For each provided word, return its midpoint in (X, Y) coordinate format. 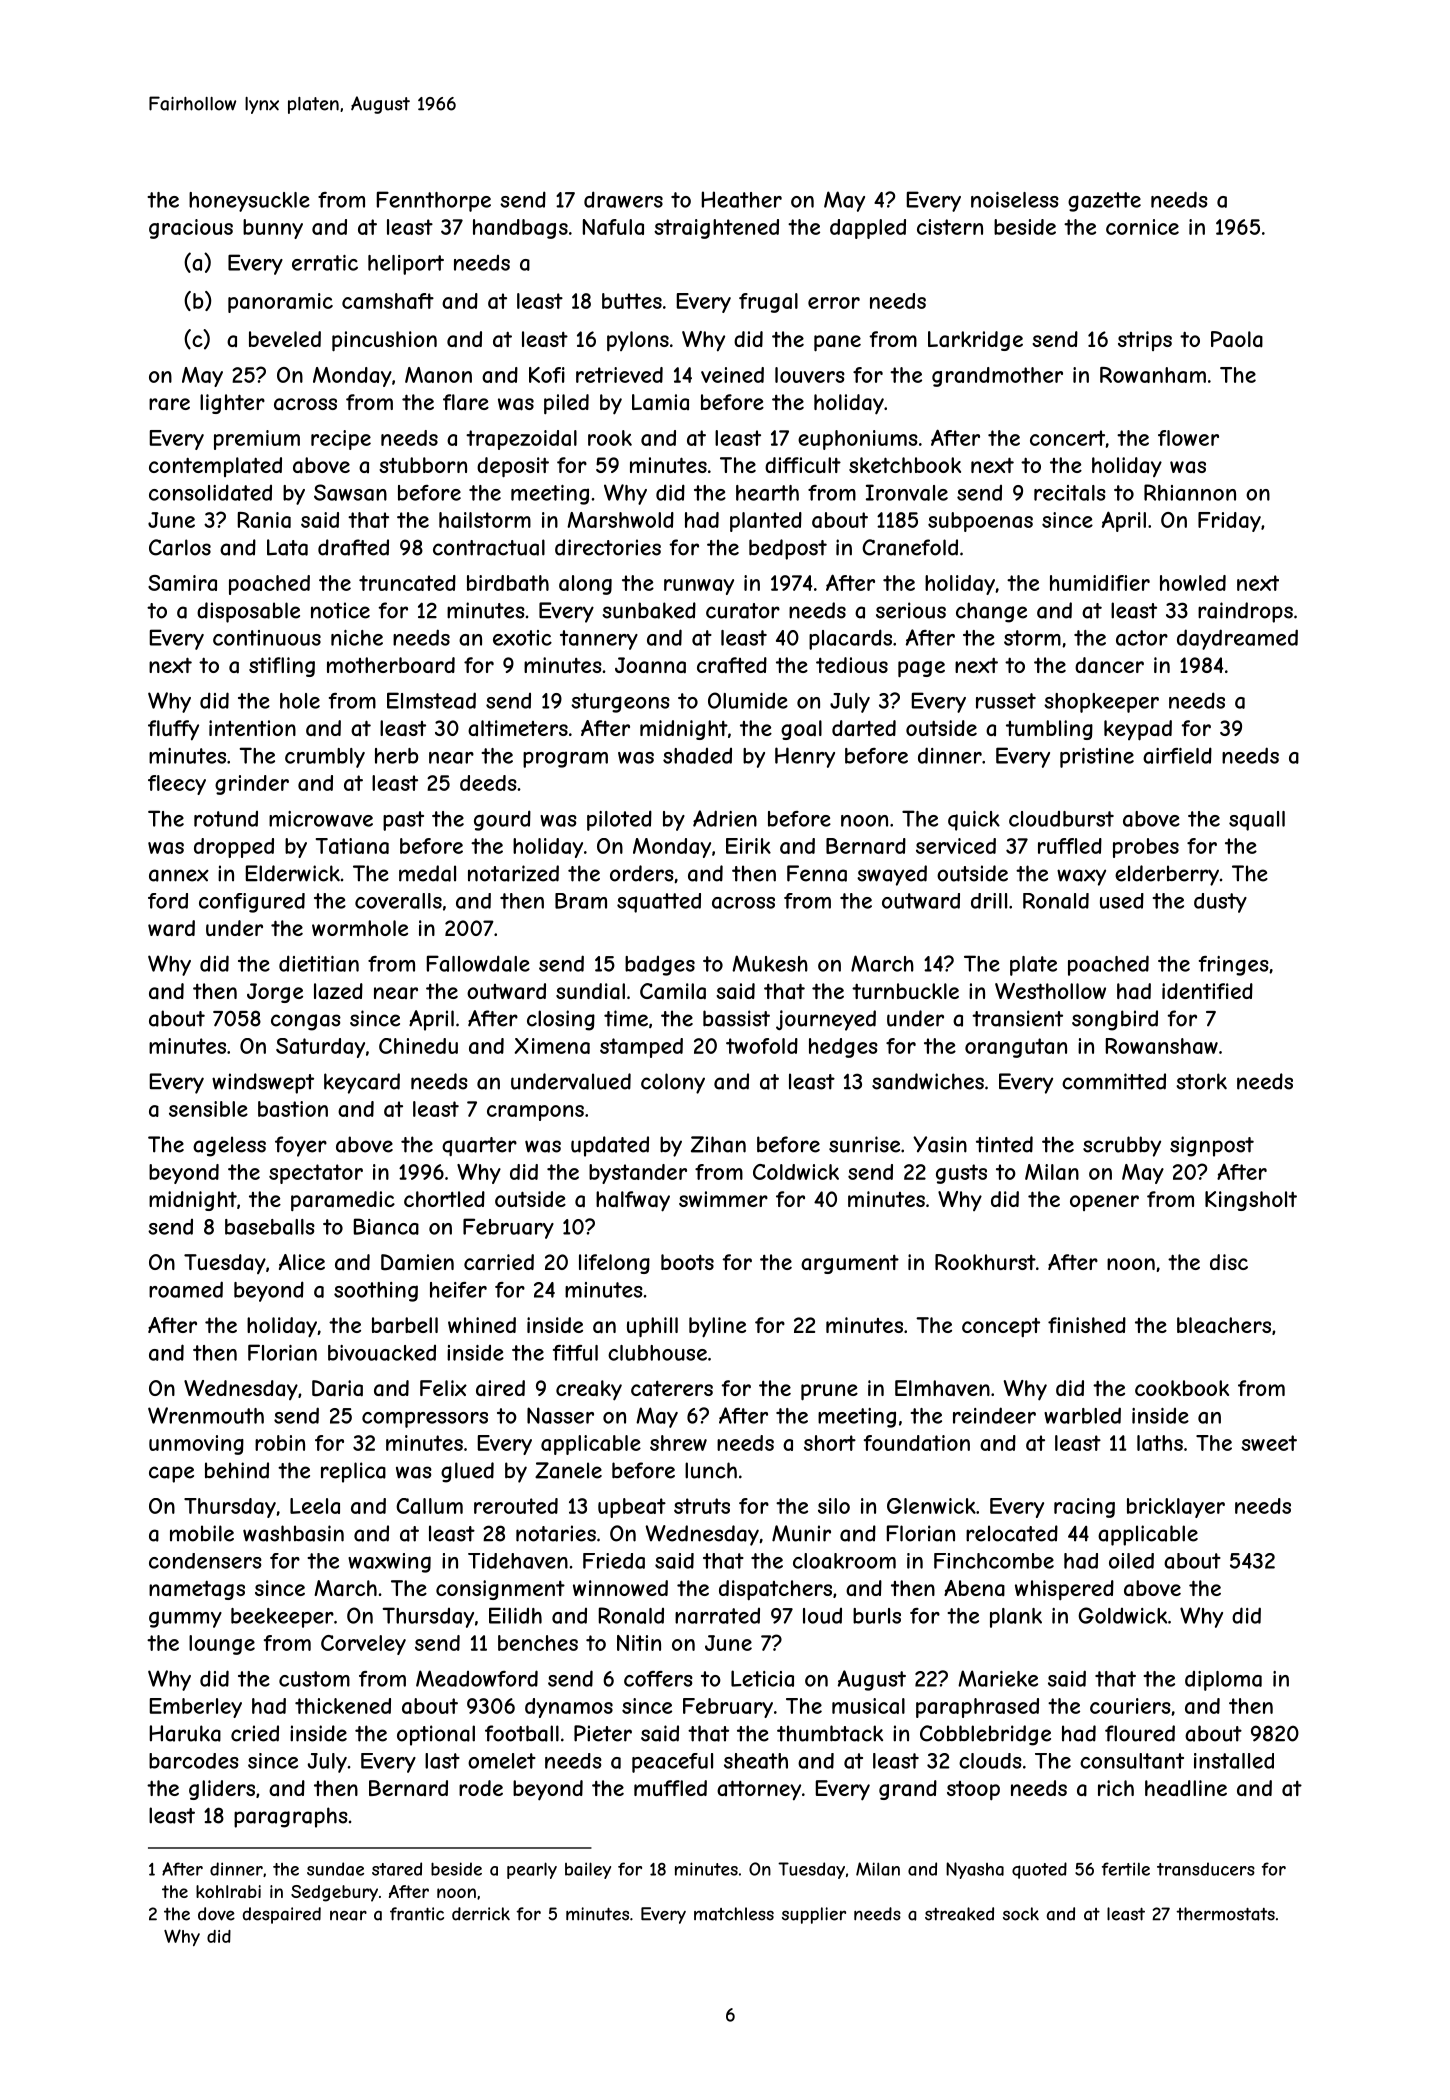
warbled (1082, 1415)
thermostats (1225, 1914)
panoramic (280, 303)
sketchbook (905, 465)
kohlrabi (228, 1891)
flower (1188, 438)
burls (877, 1616)
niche (357, 638)
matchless (734, 1914)
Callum (429, 1506)
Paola (1237, 339)
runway (699, 587)
